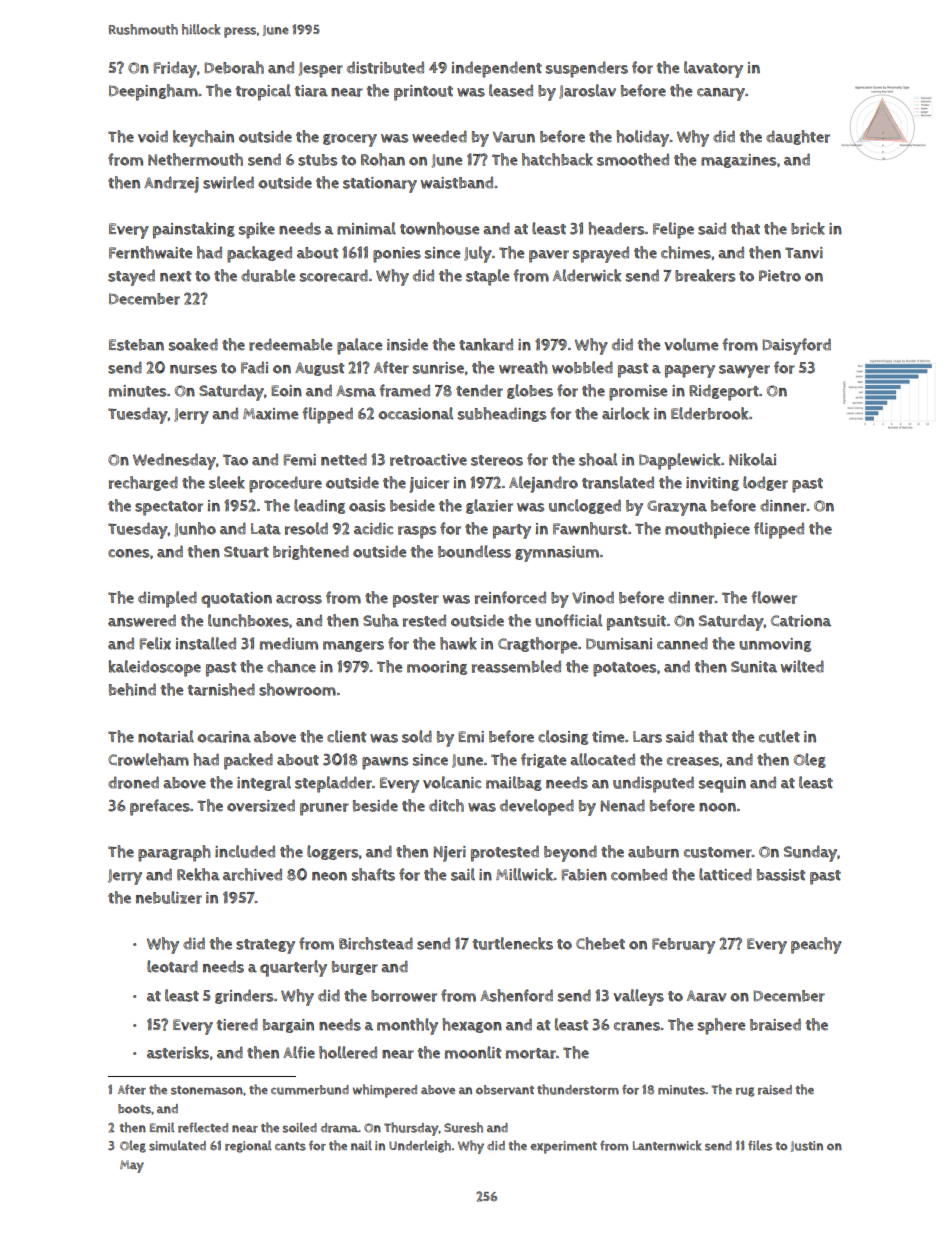 The image size is (952, 1233). What do you see at coordinates (779, 736) in the screenshot?
I see `cutlet` at bounding box center [779, 736].
